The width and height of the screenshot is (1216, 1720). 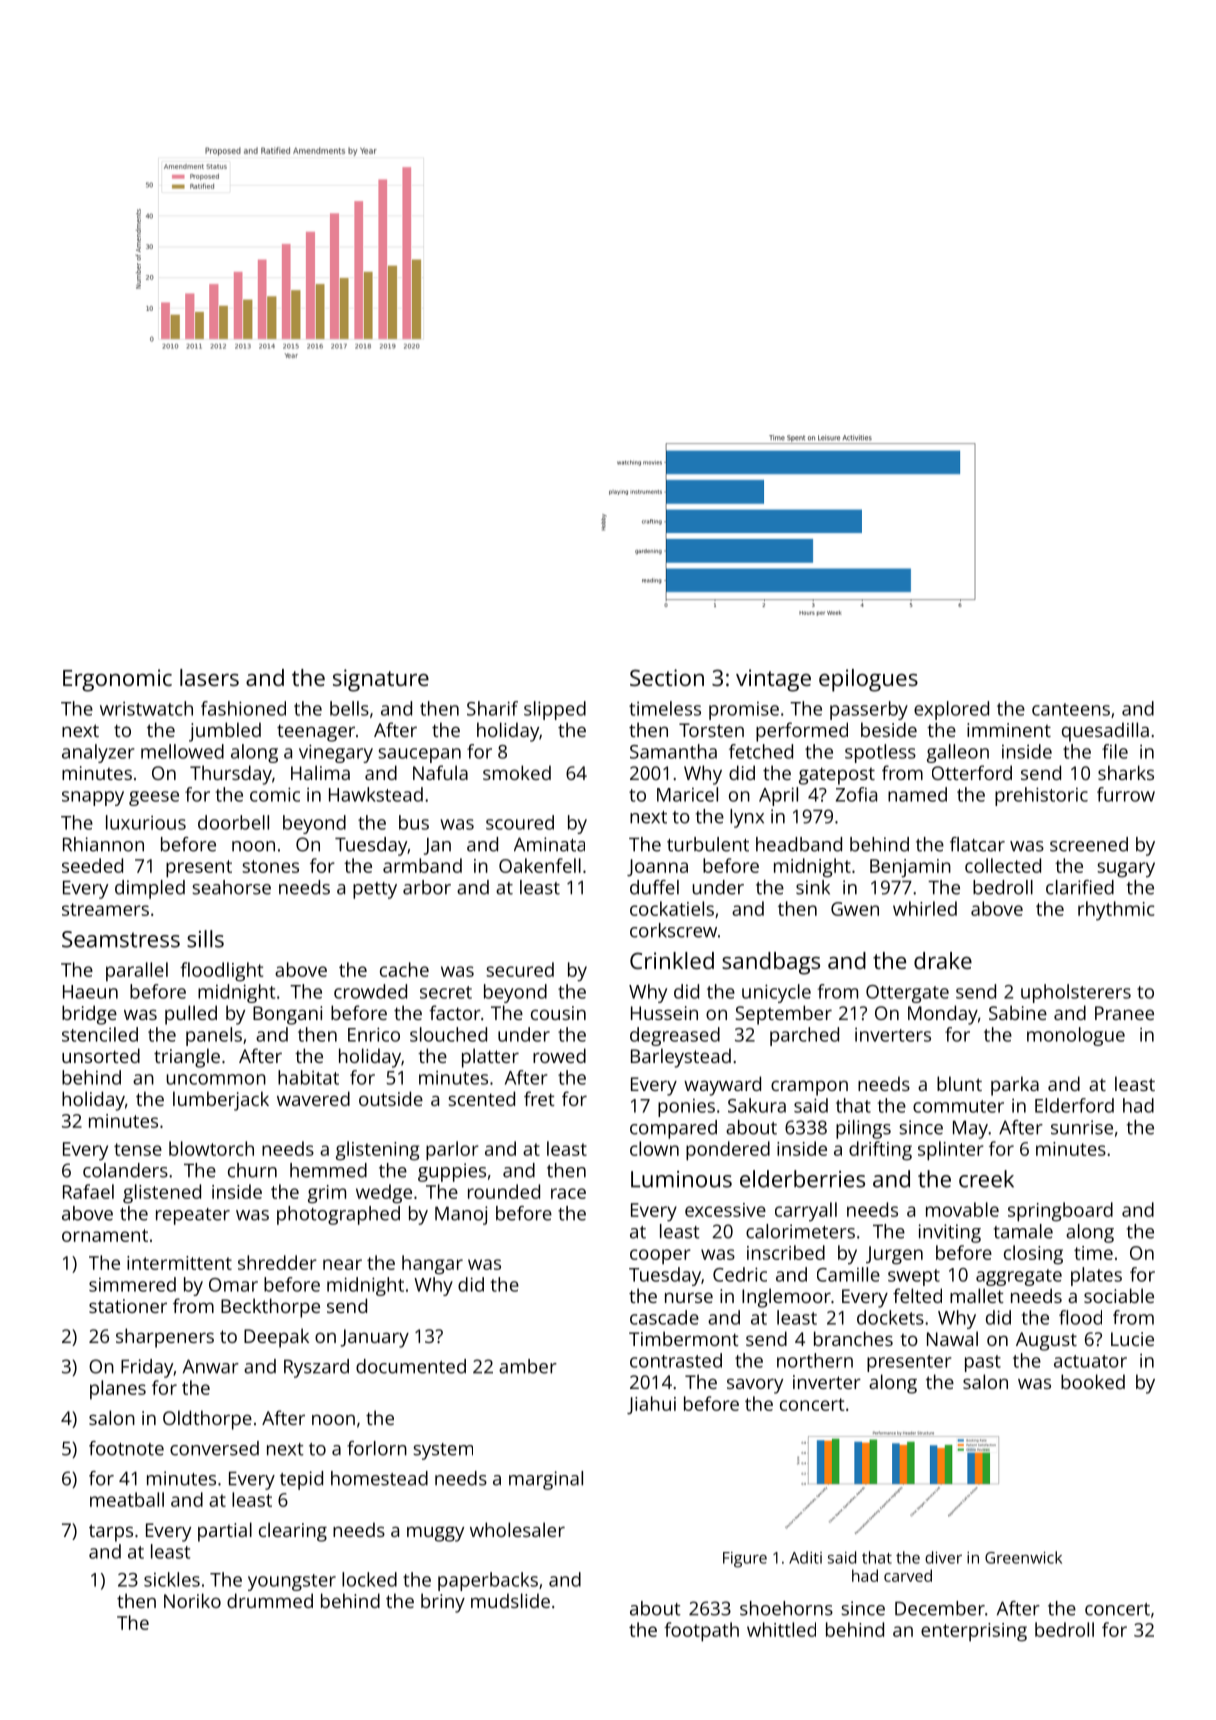 What do you see at coordinates (90, 992) in the screenshot?
I see `Haeun` at bounding box center [90, 992].
